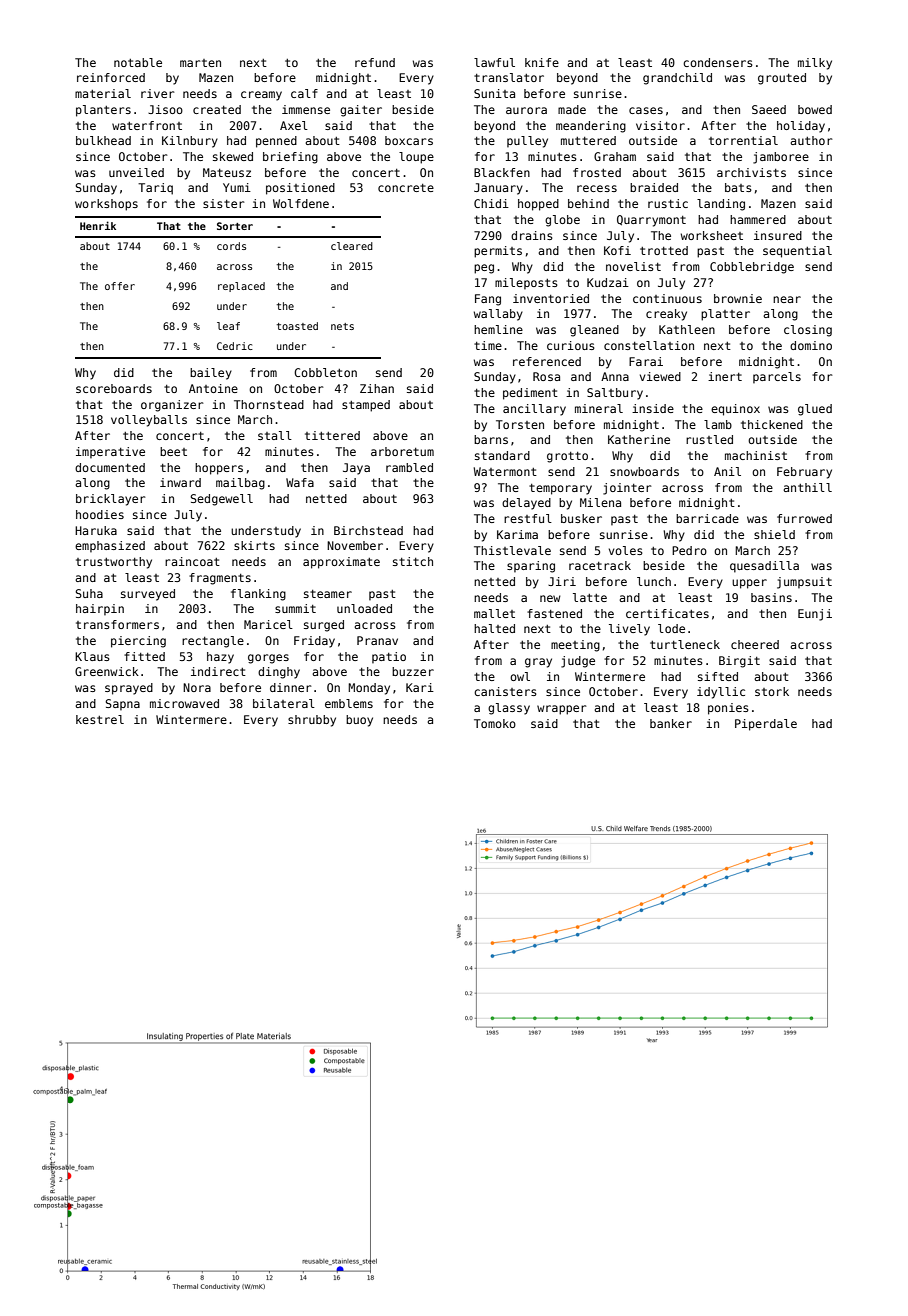  Describe the element at coordinates (375, 62) in the document. I see `refund` at that location.
